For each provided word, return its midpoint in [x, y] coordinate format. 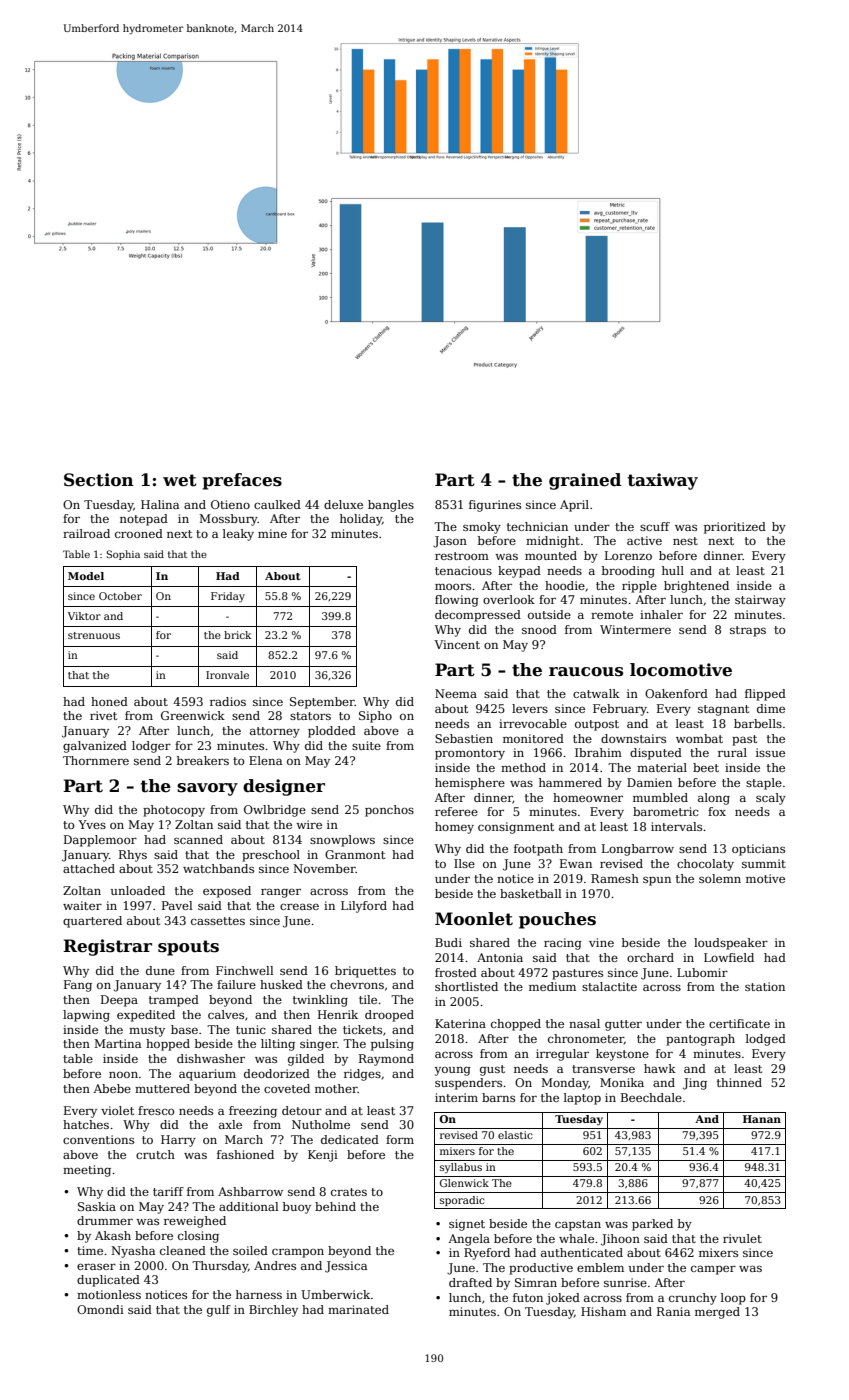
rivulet [742, 1238]
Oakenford [676, 693]
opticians [758, 850]
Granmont [355, 854]
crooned [139, 533]
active [644, 540]
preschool [271, 856]
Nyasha [133, 1252]
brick [238, 635]
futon [528, 1297]
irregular [562, 1055]
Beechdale [651, 1097]
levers [530, 708]
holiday [361, 520]
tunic [251, 1029]
